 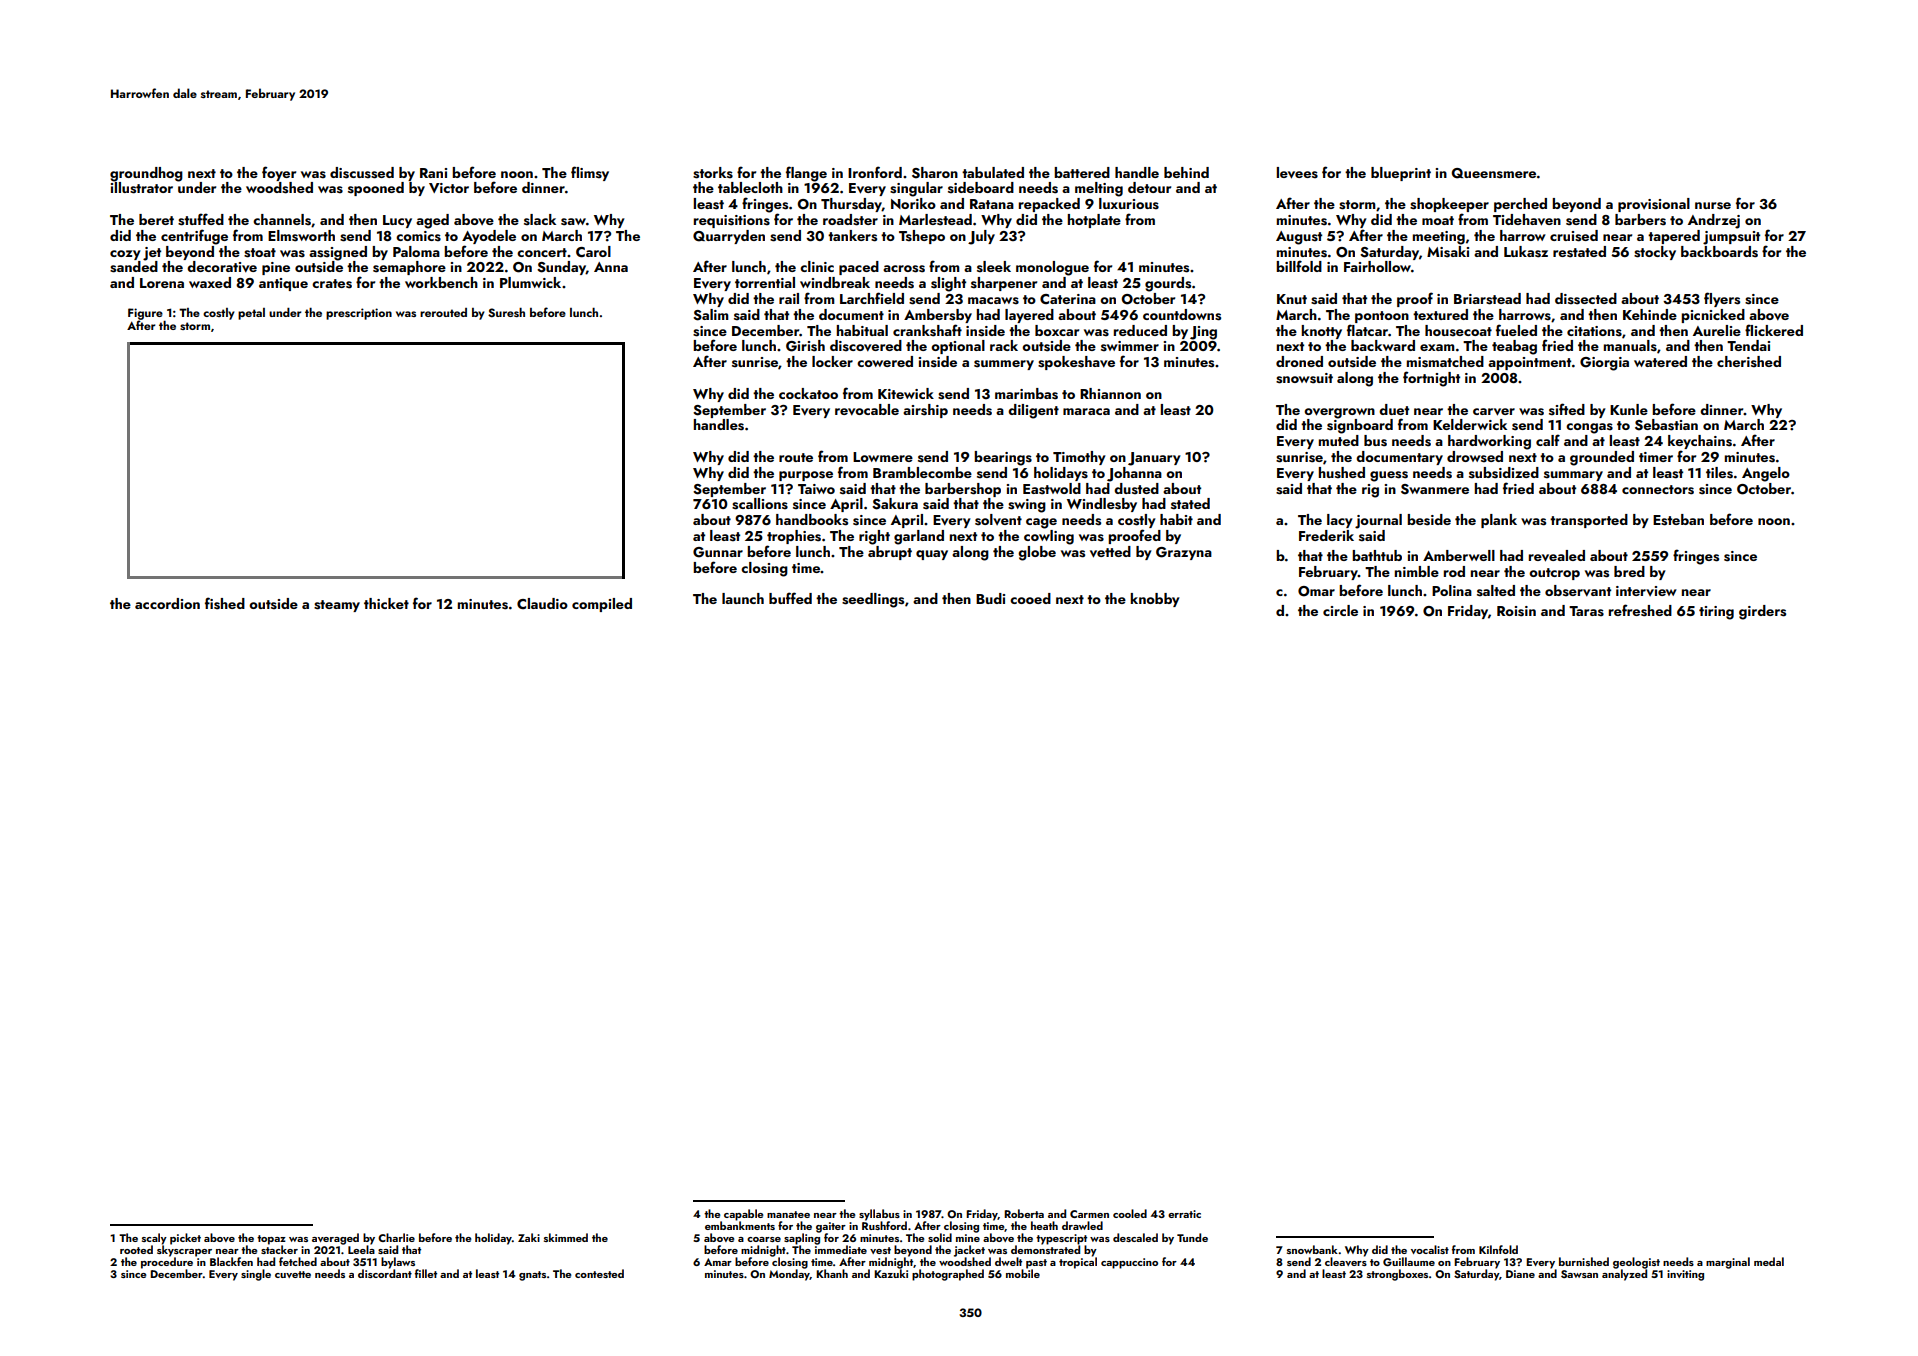 What do you see at coordinates (990, 598) in the image?
I see `Budi` at bounding box center [990, 598].
